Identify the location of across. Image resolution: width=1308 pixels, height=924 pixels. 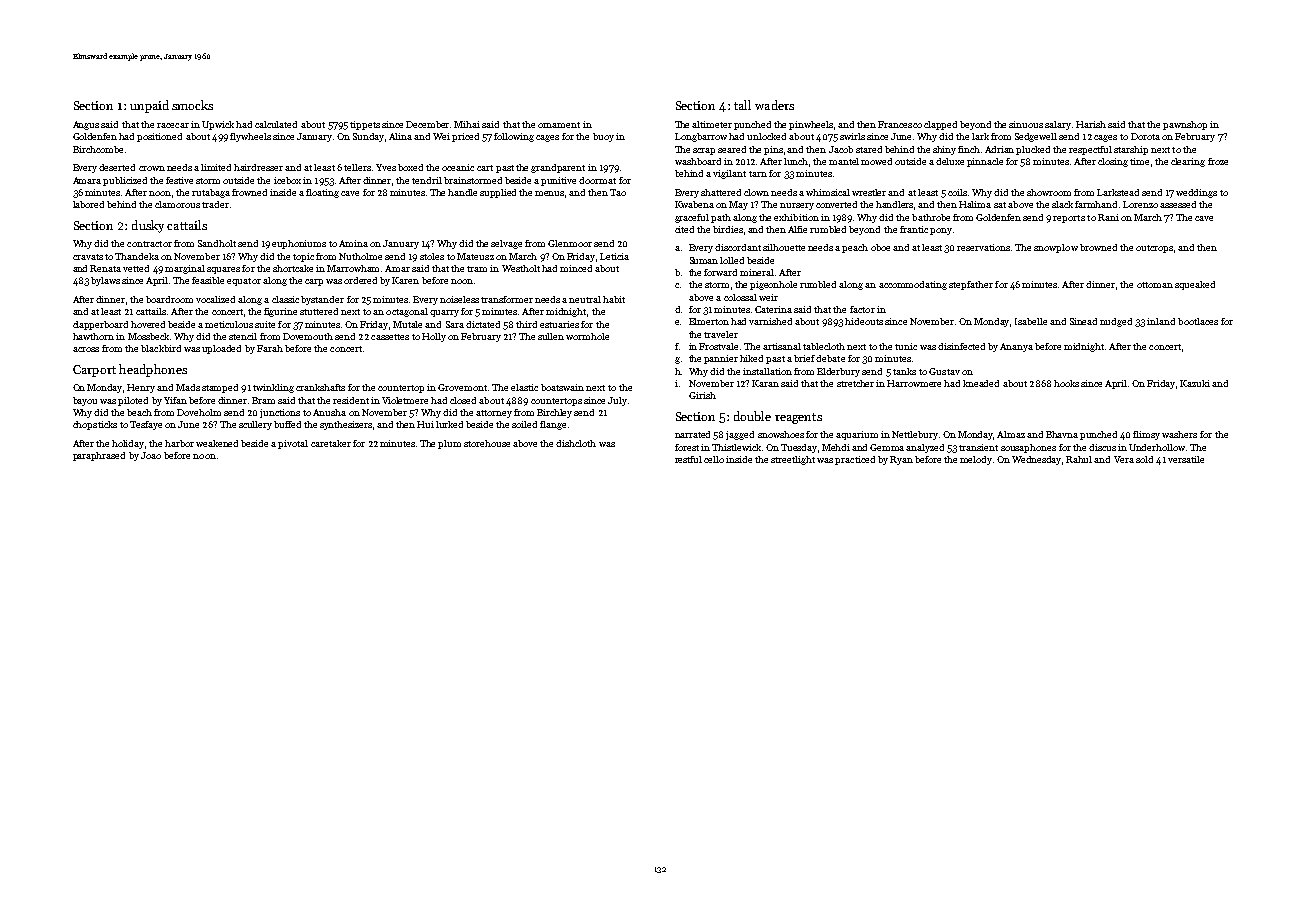
(86, 349).
